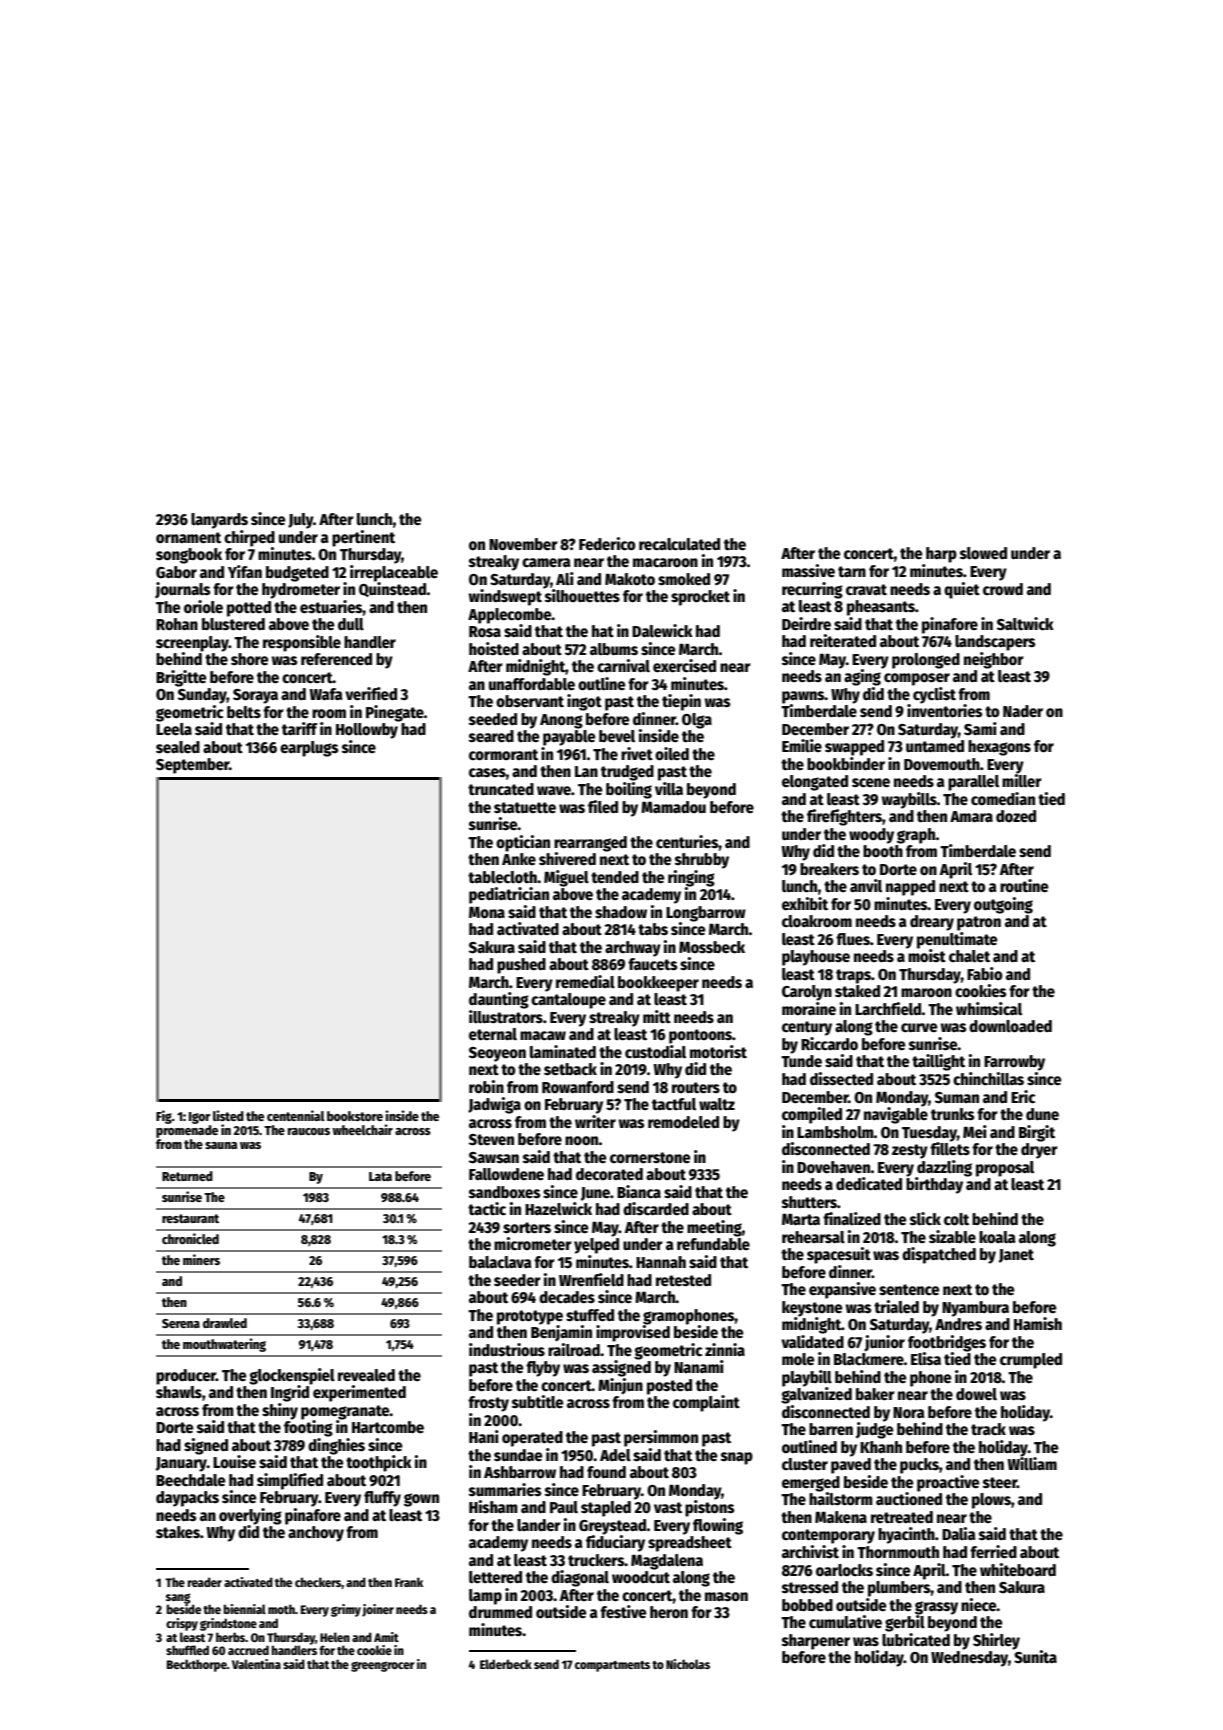 Image resolution: width=1223 pixels, height=1730 pixels. What do you see at coordinates (1038, 1323) in the screenshot?
I see `Hamish` at bounding box center [1038, 1323].
